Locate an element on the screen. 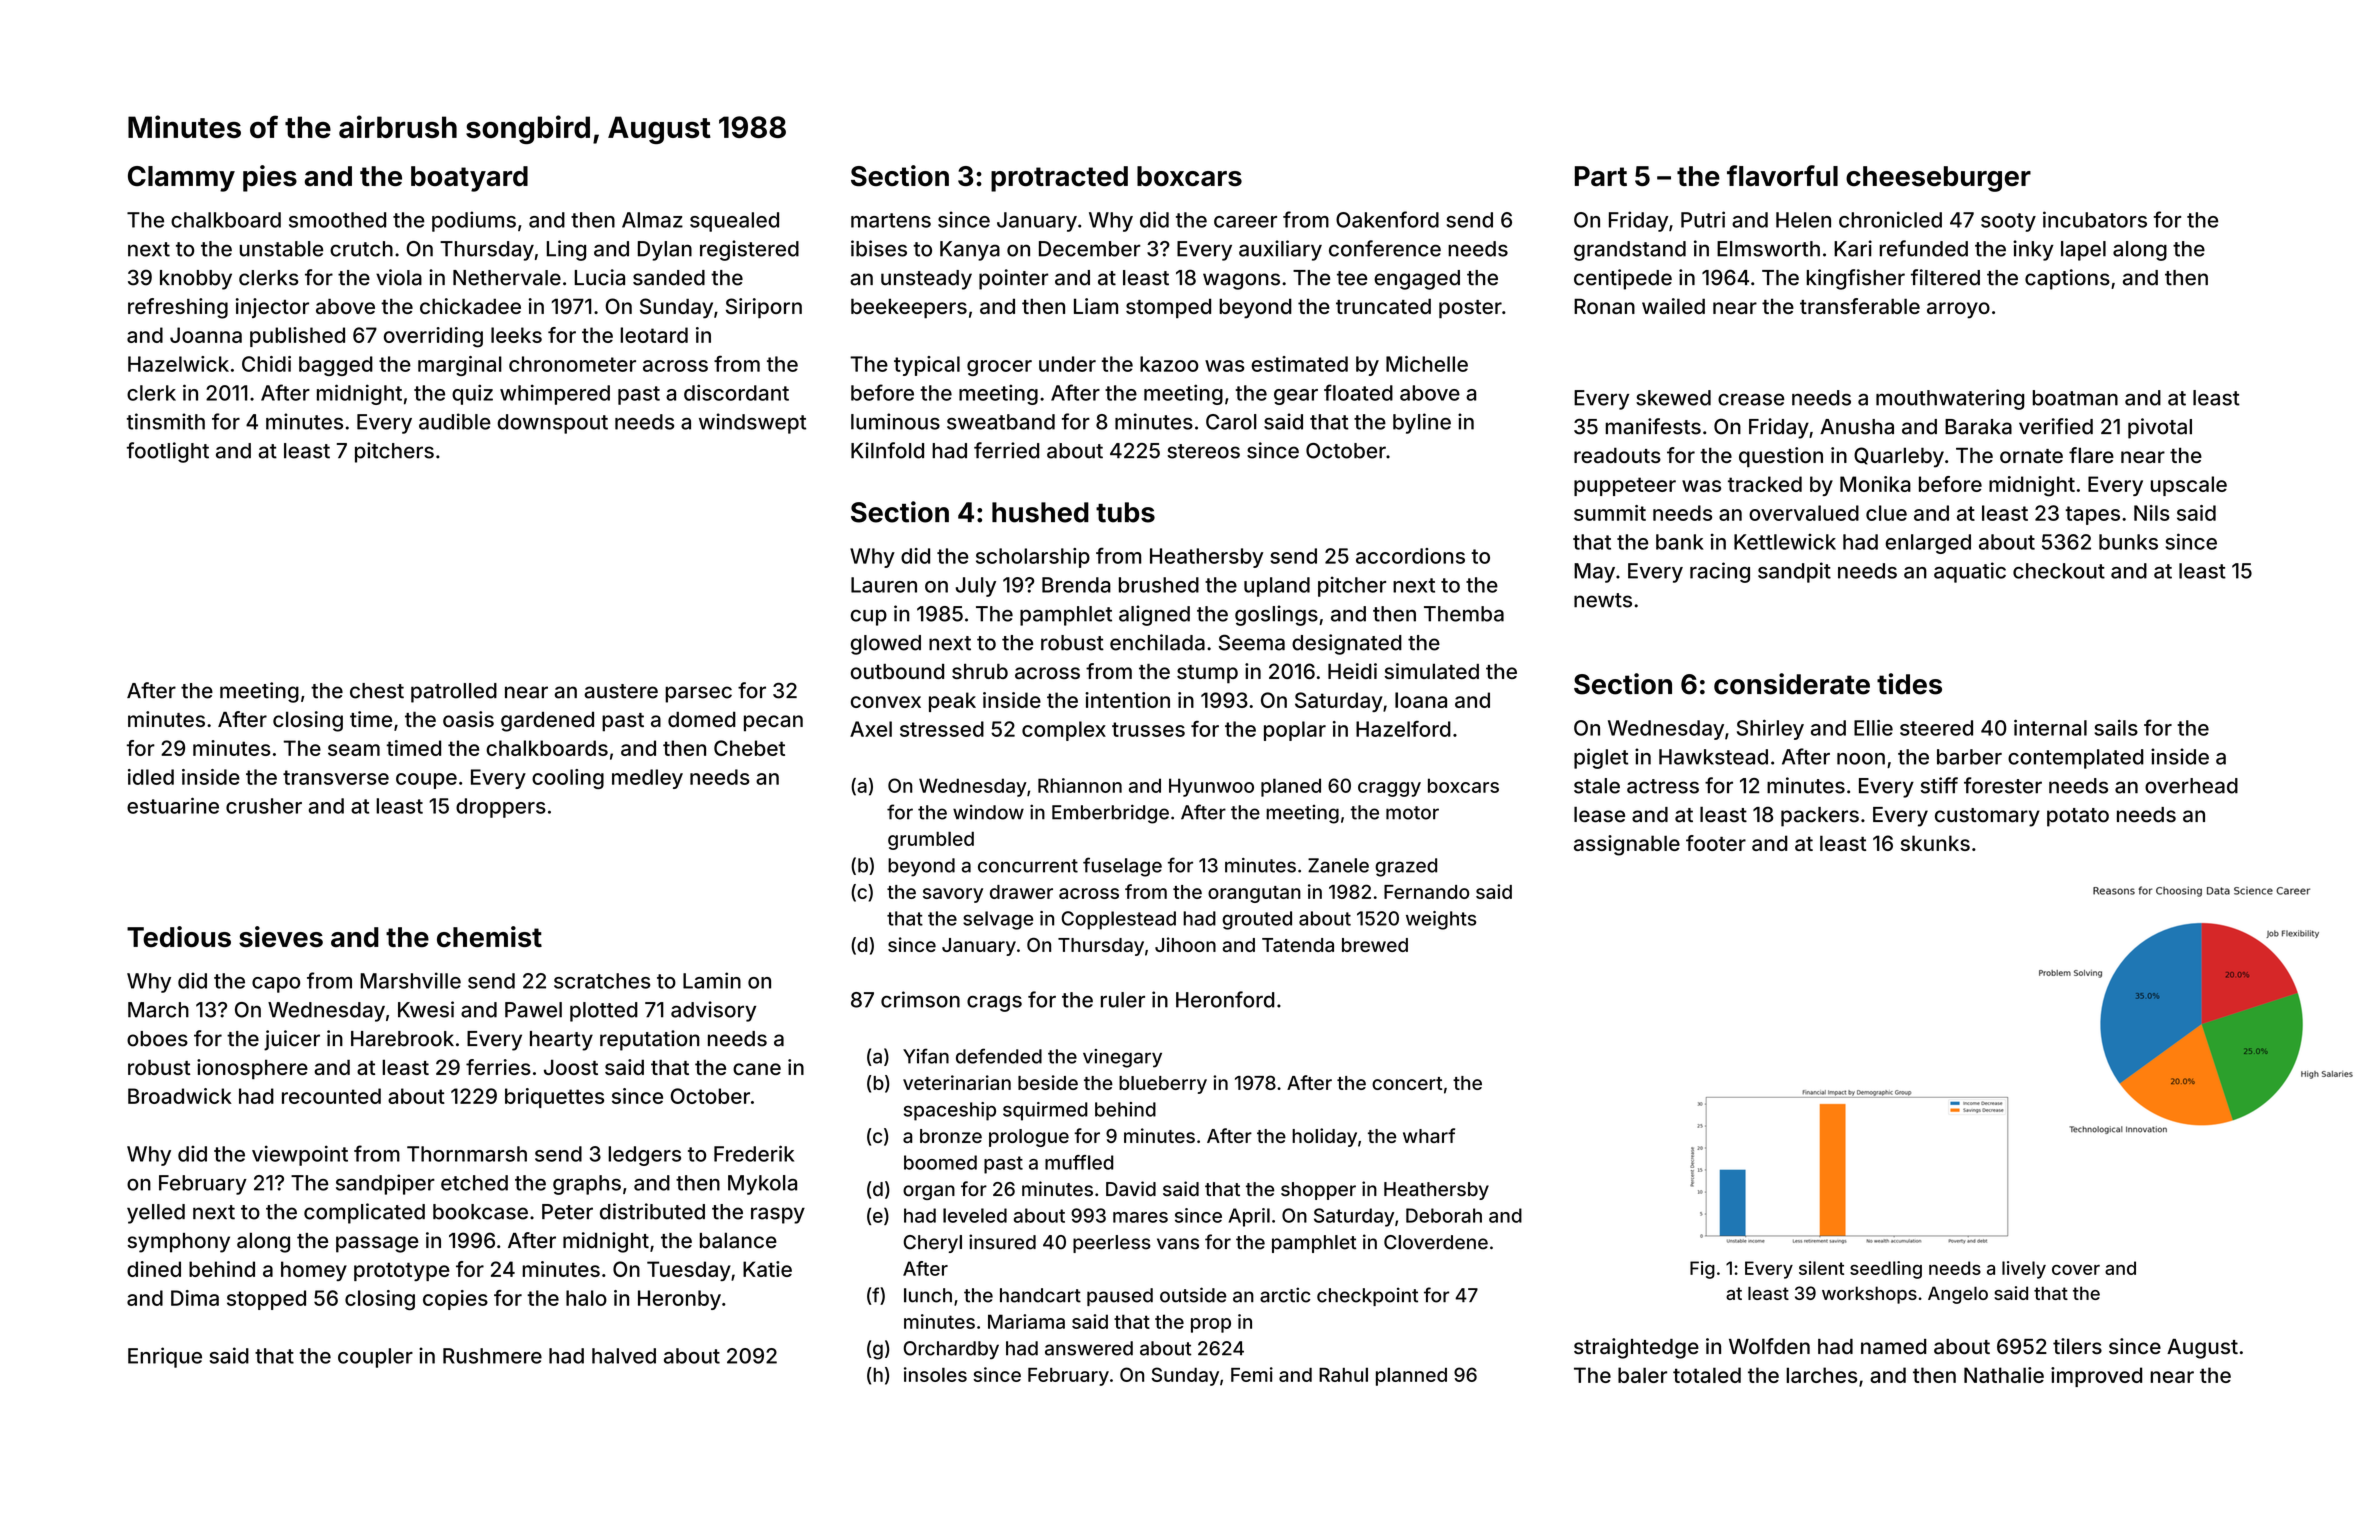 The image size is (2380, 1540). insured is located at coordinates (1002, 1242).
